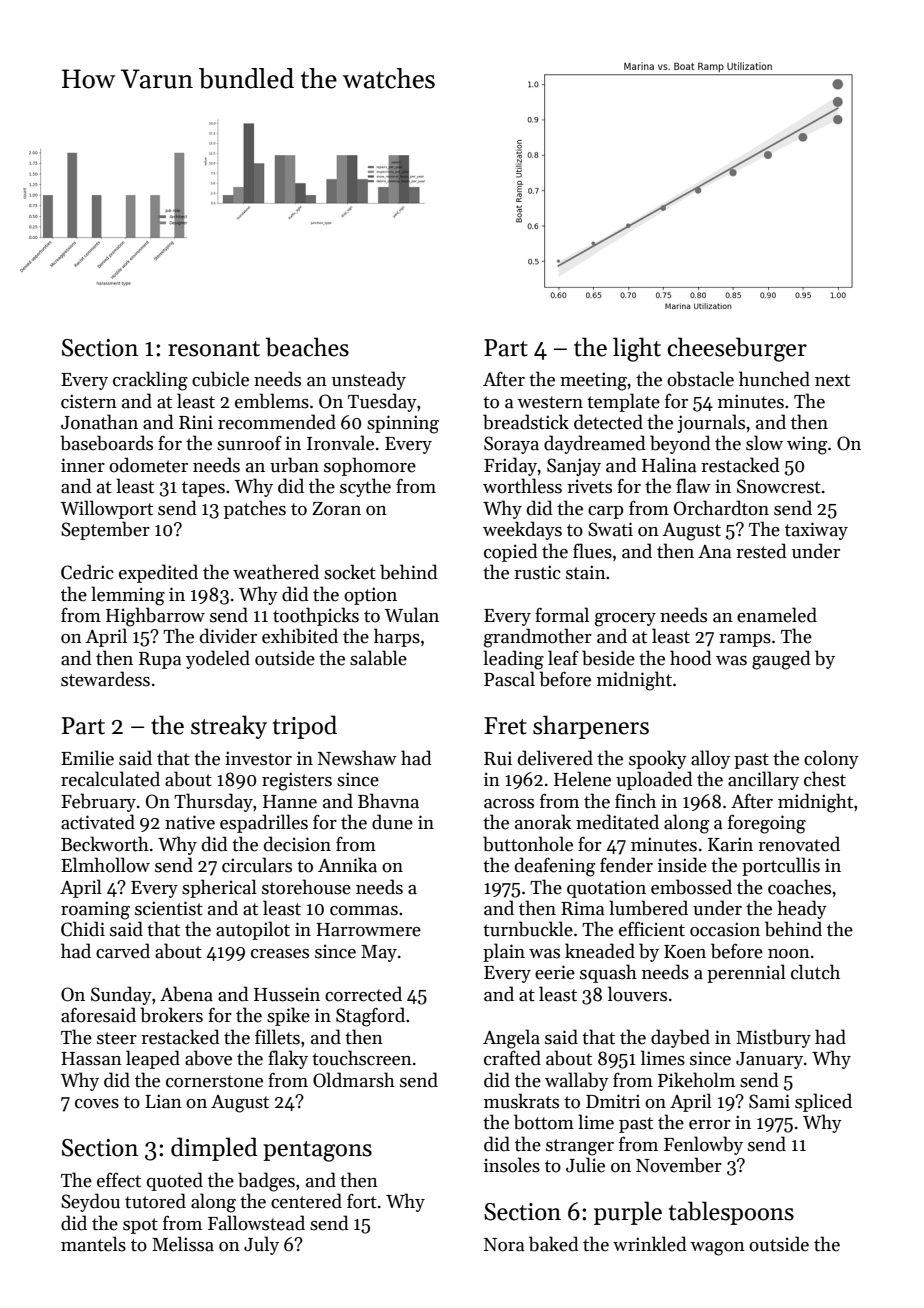 The width and height of the document is (924, 1308). What do you see at coordinates (163, 1101) in the document?
I see `Lian` at bounding box center [163, 1101].
